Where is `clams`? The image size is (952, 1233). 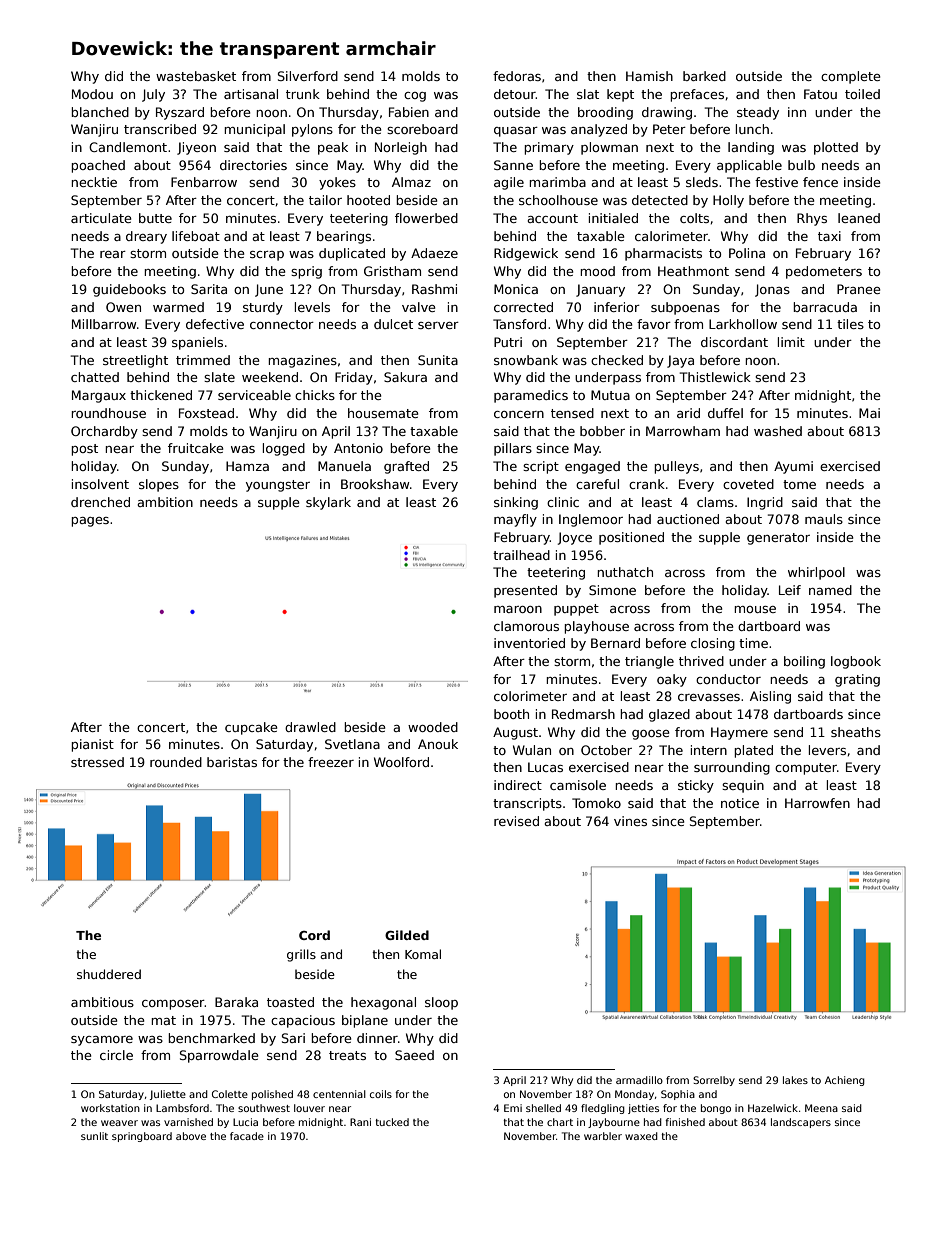 clams is located at coordinates (715, 502).
